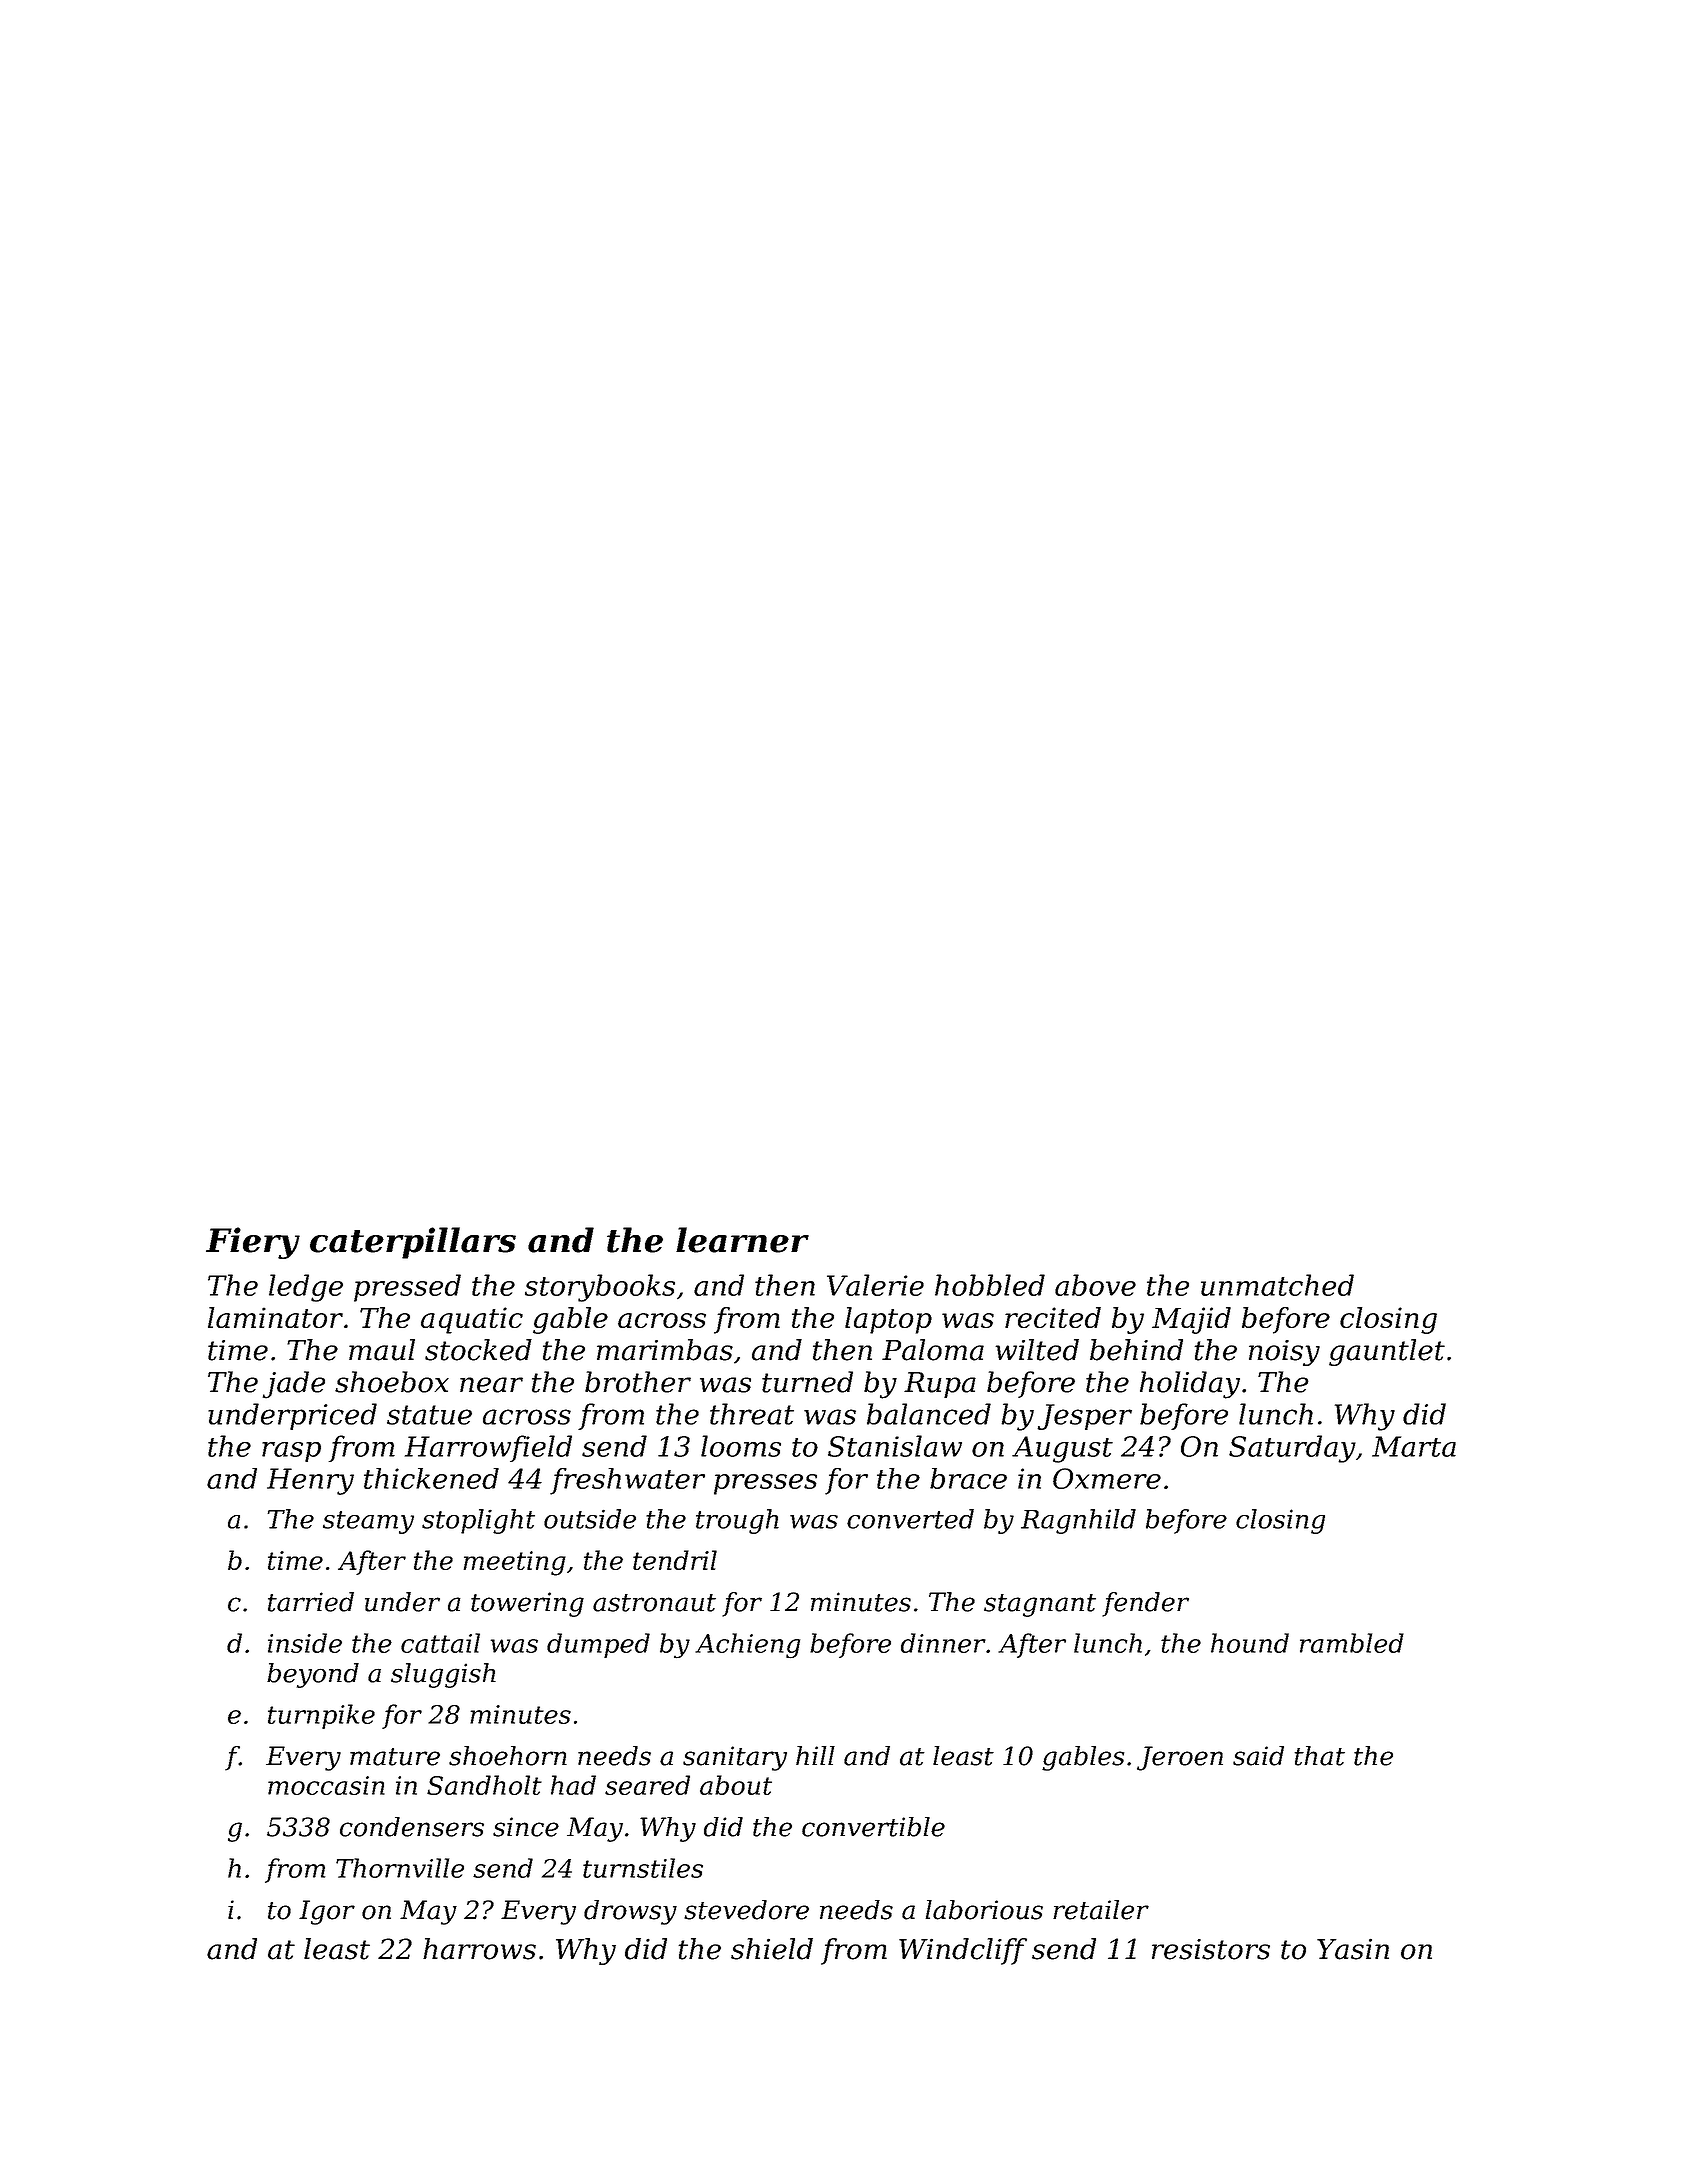 The height and width of the page is (2178, 1683). What do you see at coordinates (772, 1949) in the page?
I see `shield` at bounding box center [772, 1949].
